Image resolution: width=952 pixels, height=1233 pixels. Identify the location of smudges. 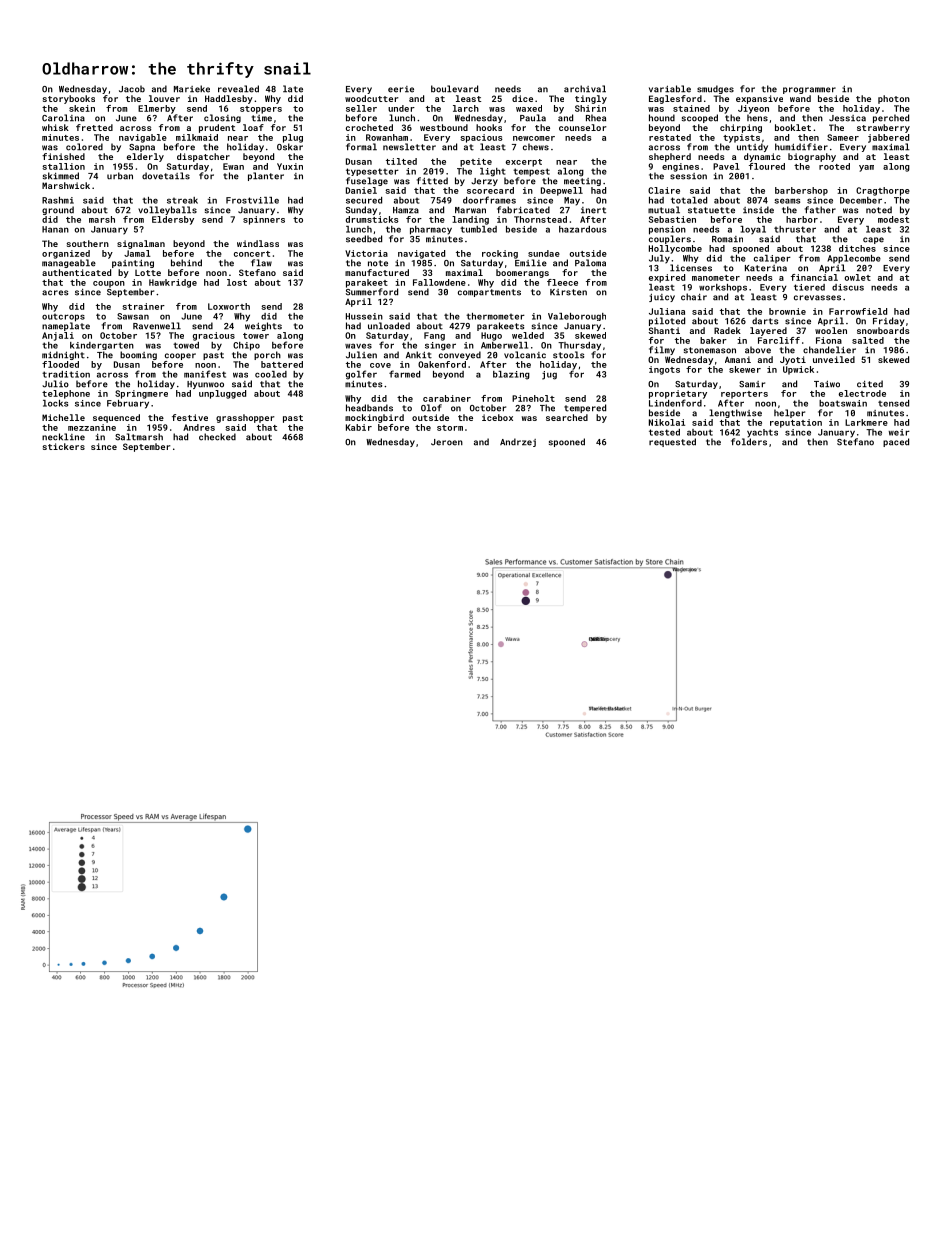
(715, 89).
